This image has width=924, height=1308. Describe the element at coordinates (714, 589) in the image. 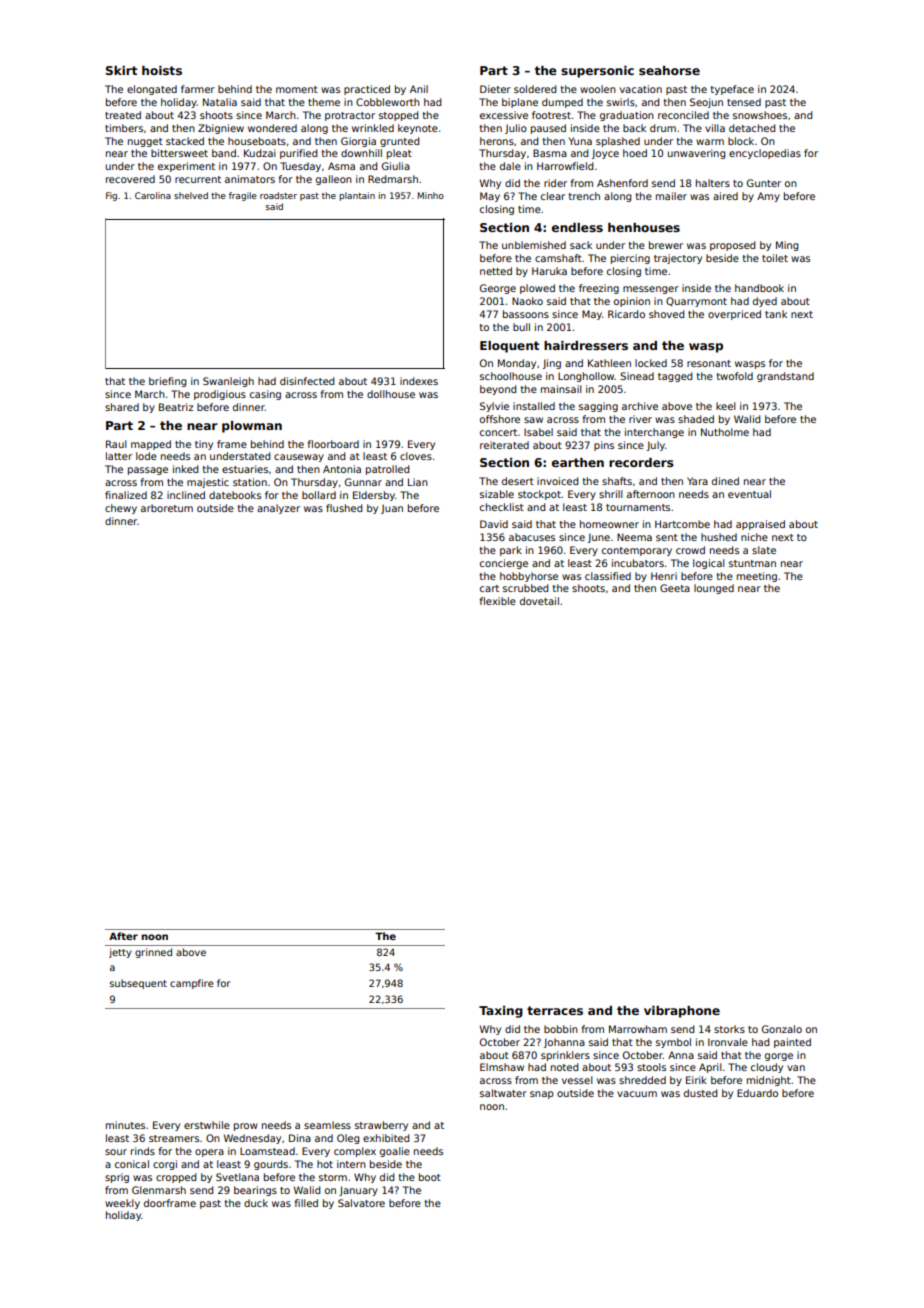

I see `lounged` at that location.
